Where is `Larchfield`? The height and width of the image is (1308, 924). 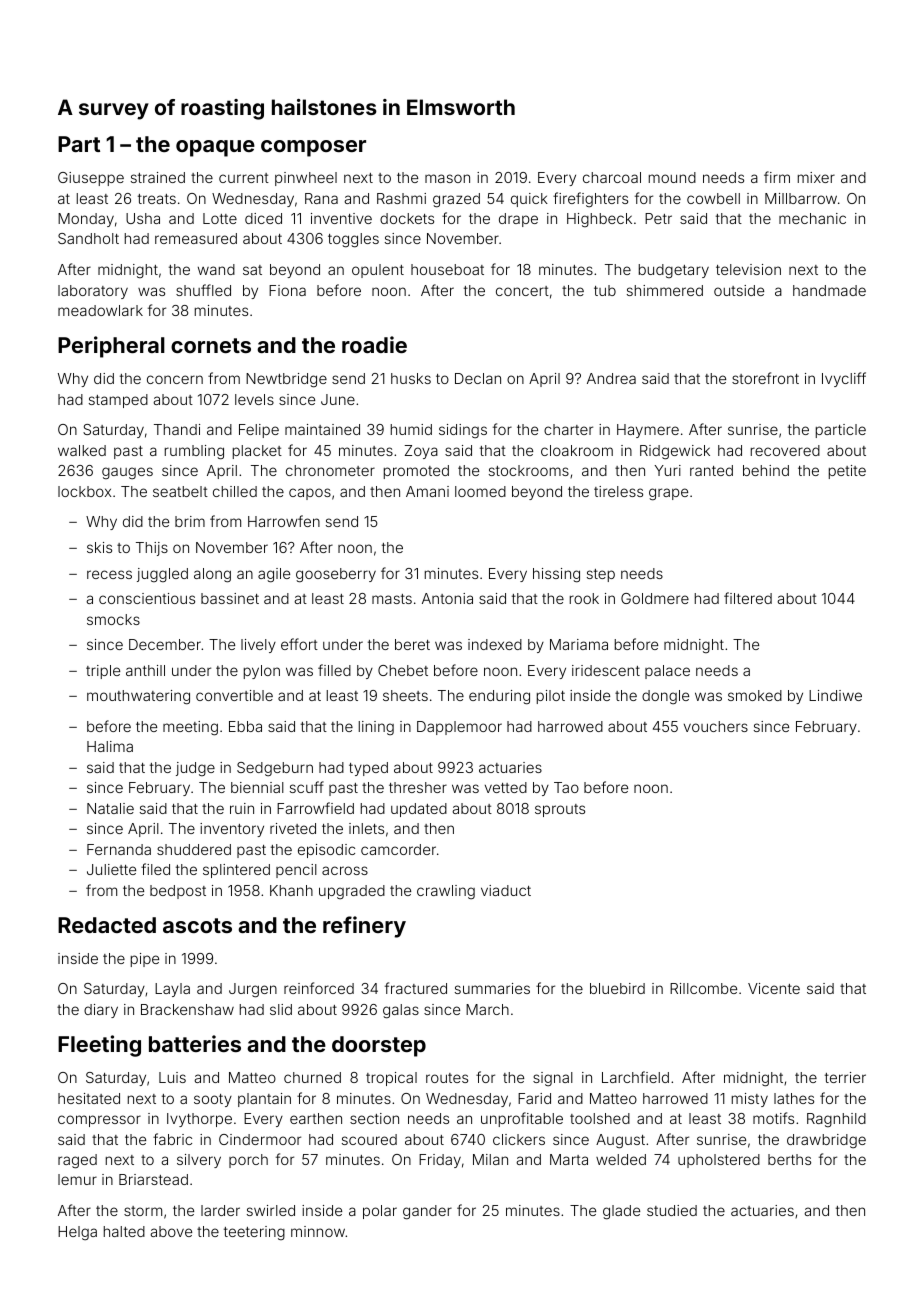
Larchfield is located at coordinates (635, 1077).
